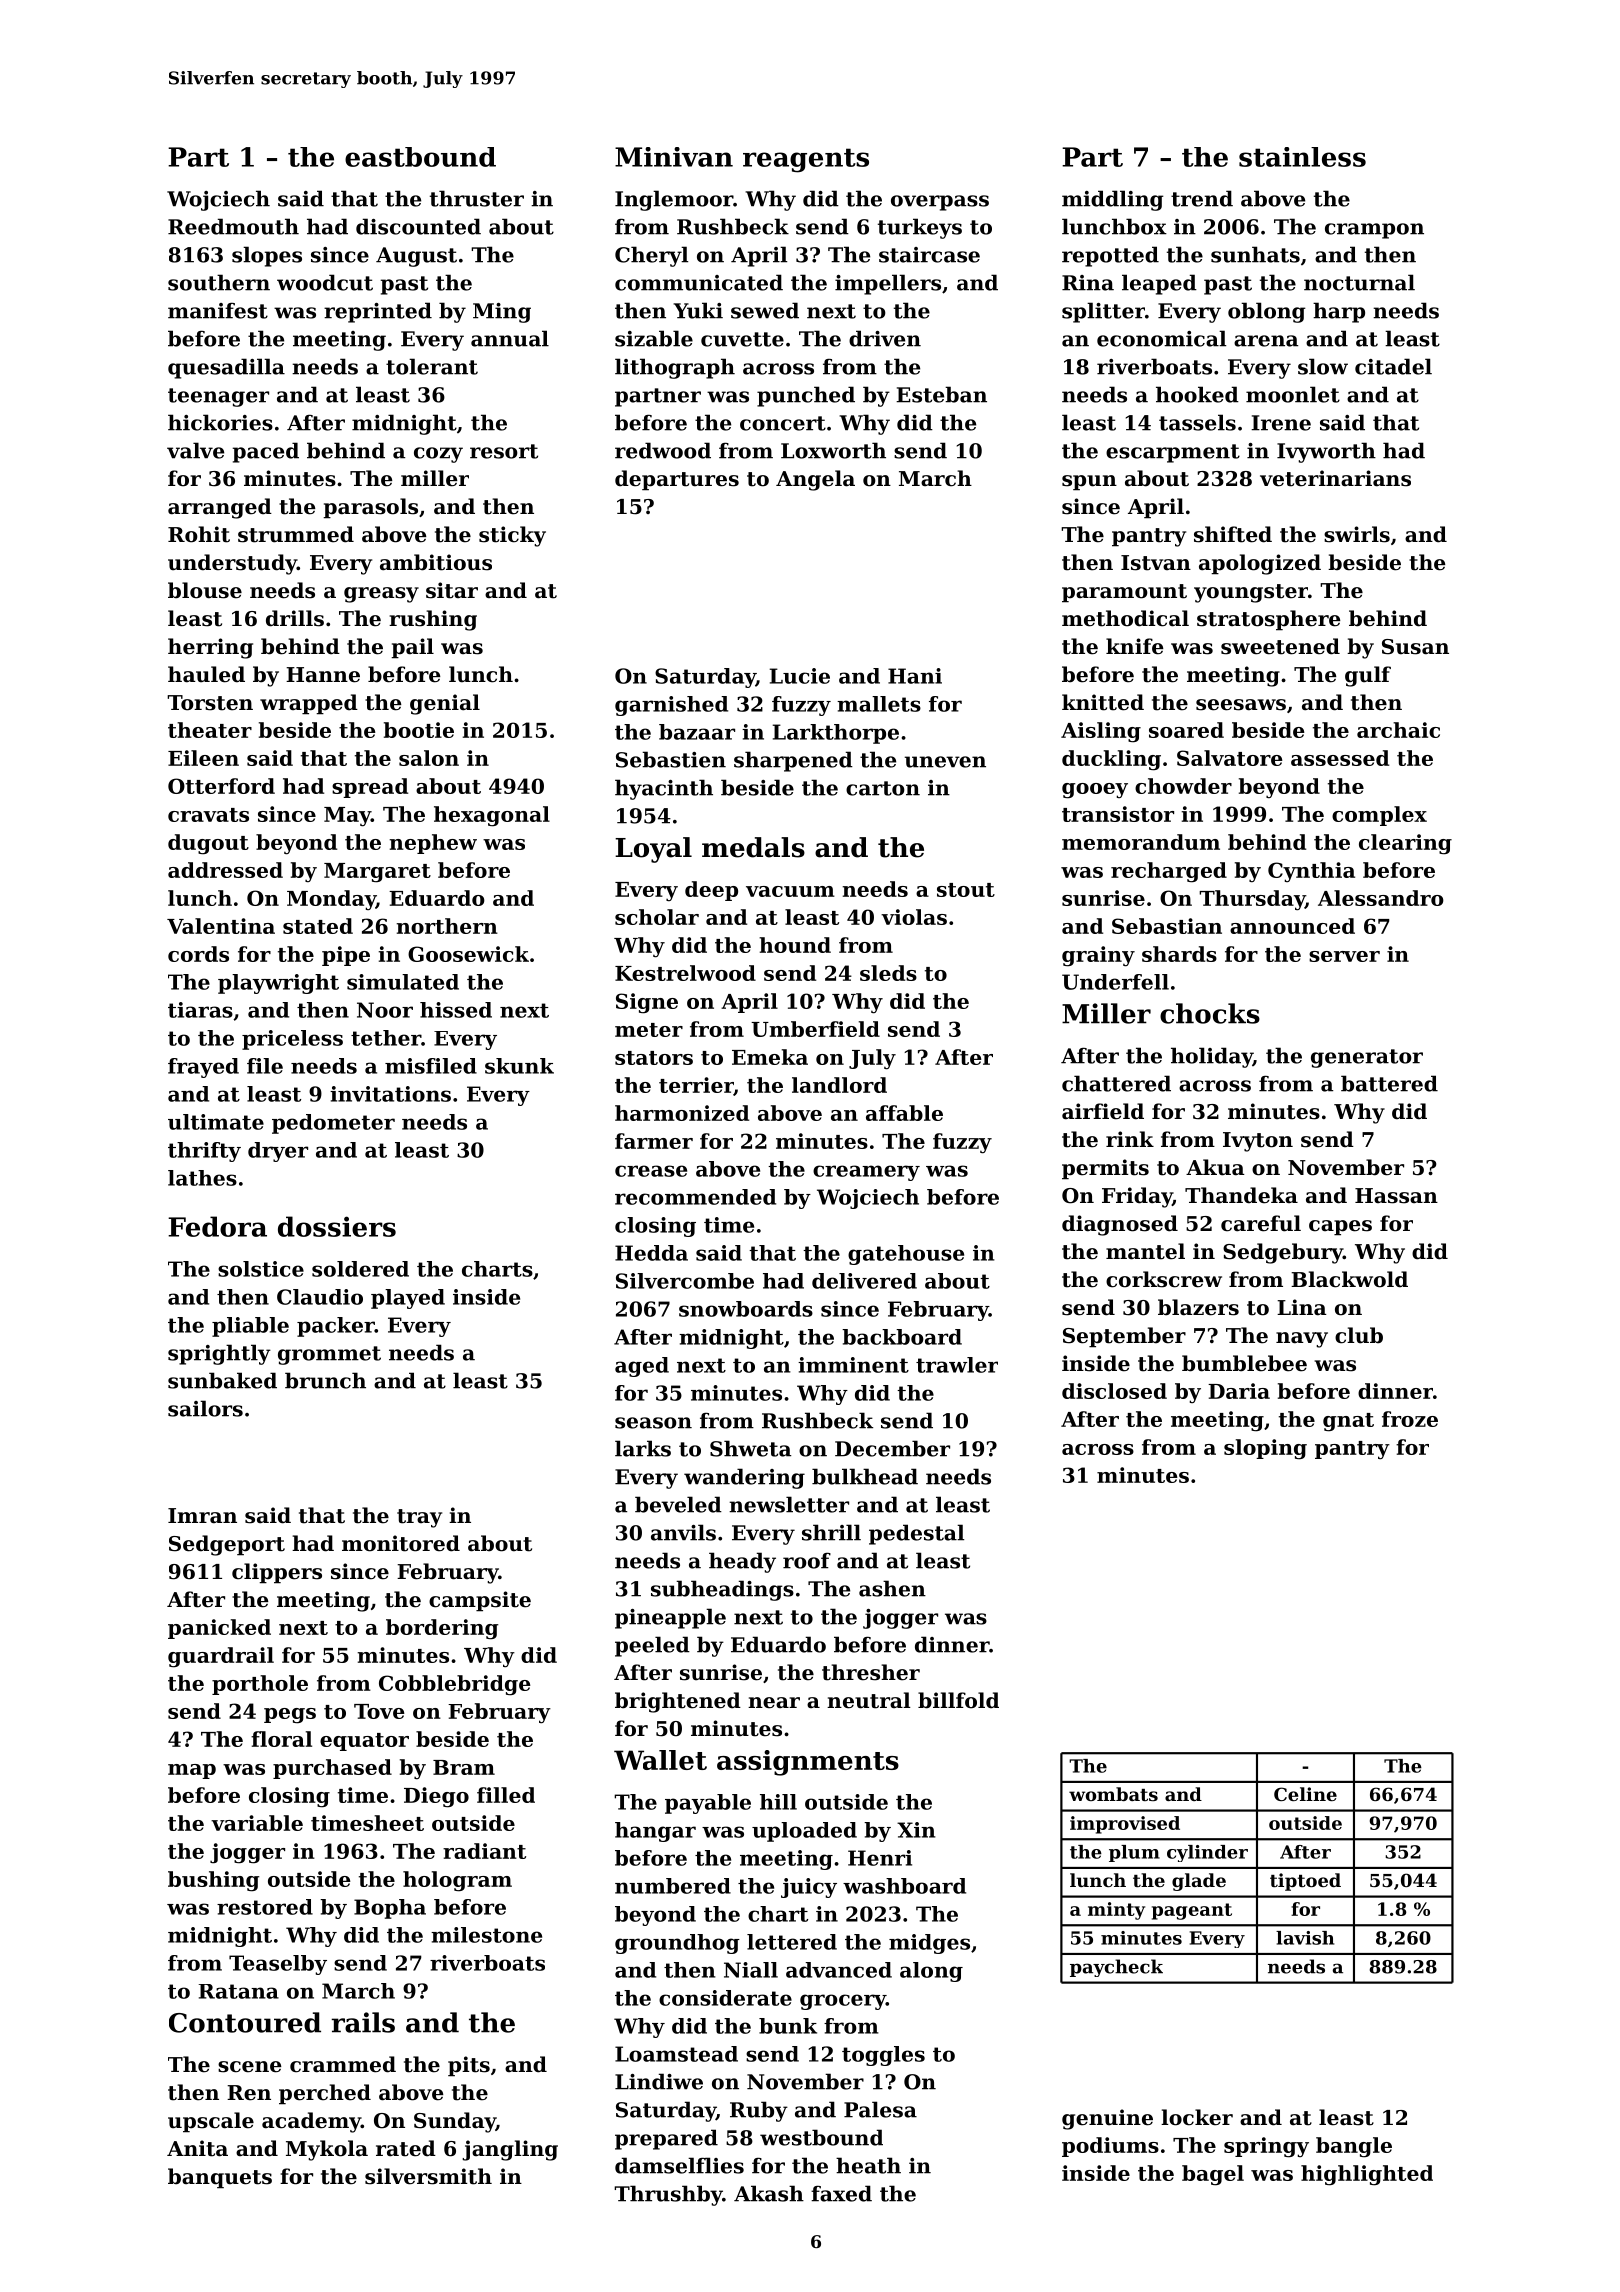  Describe the element at coordinates (695, 1197) in the page. I see `recommended` at that location.
